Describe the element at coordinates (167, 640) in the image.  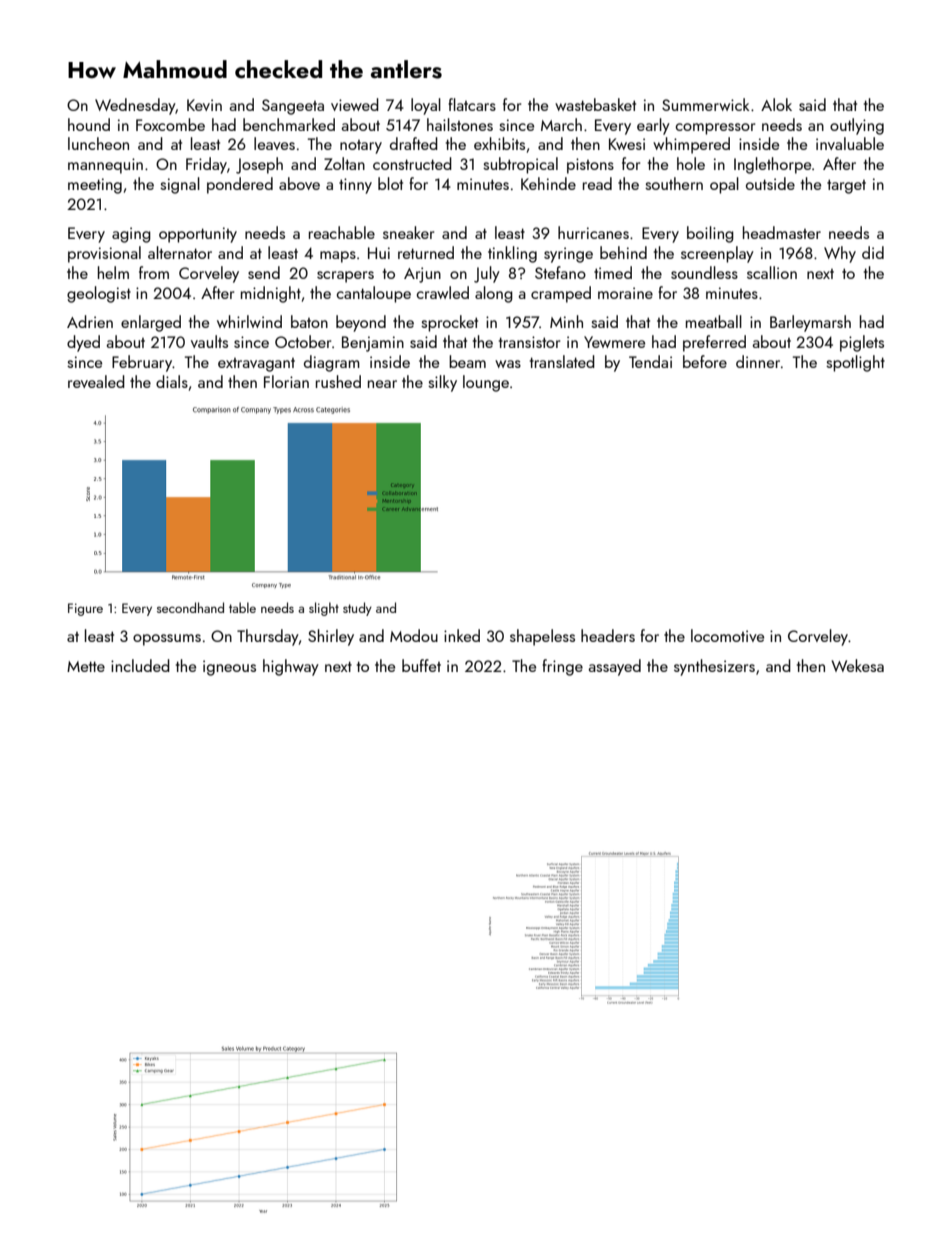
I see `opossums` at that location.
